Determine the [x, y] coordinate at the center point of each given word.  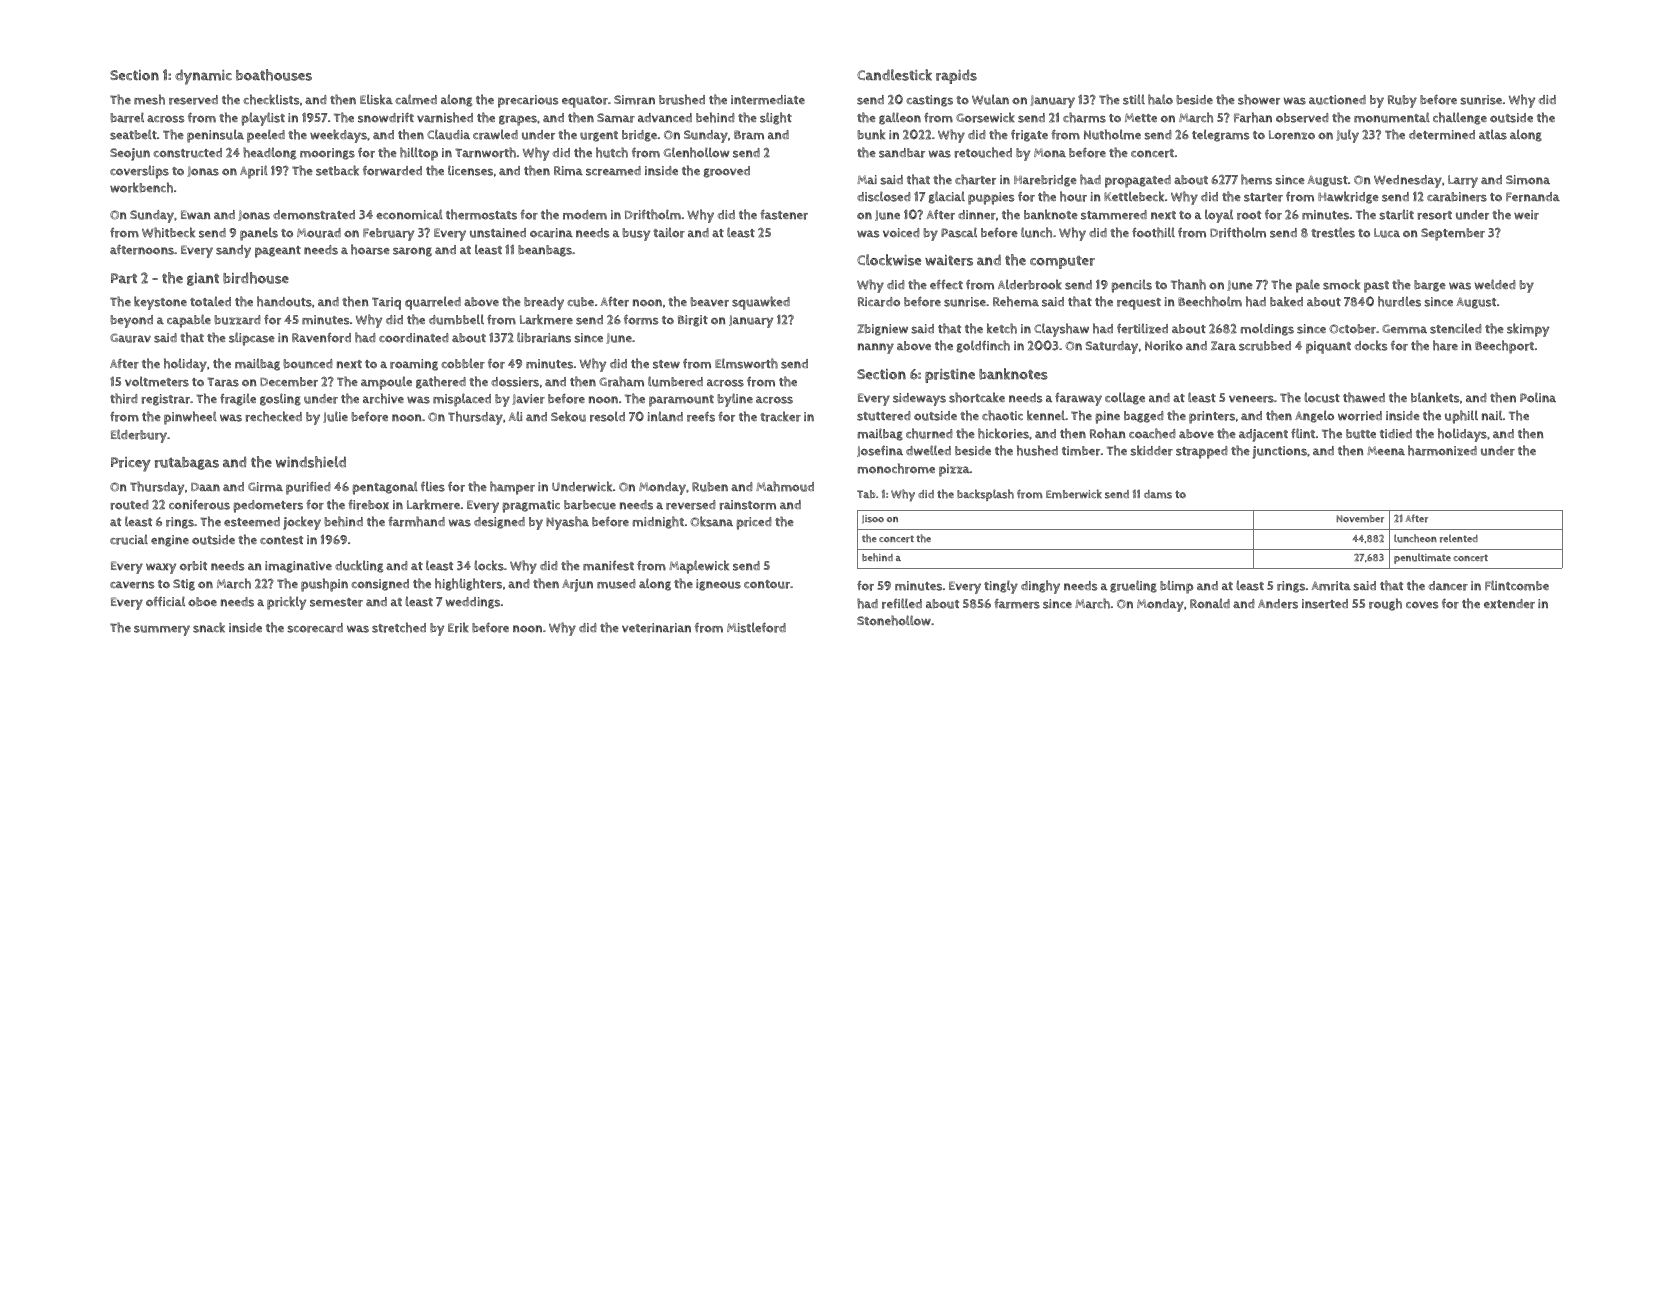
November [1360, 519]
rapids [956, 76]
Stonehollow [894, 620]
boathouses [274, 75]
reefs [701, 416]
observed [1302, 118]
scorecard [315, 628]
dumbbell [456, 319]
